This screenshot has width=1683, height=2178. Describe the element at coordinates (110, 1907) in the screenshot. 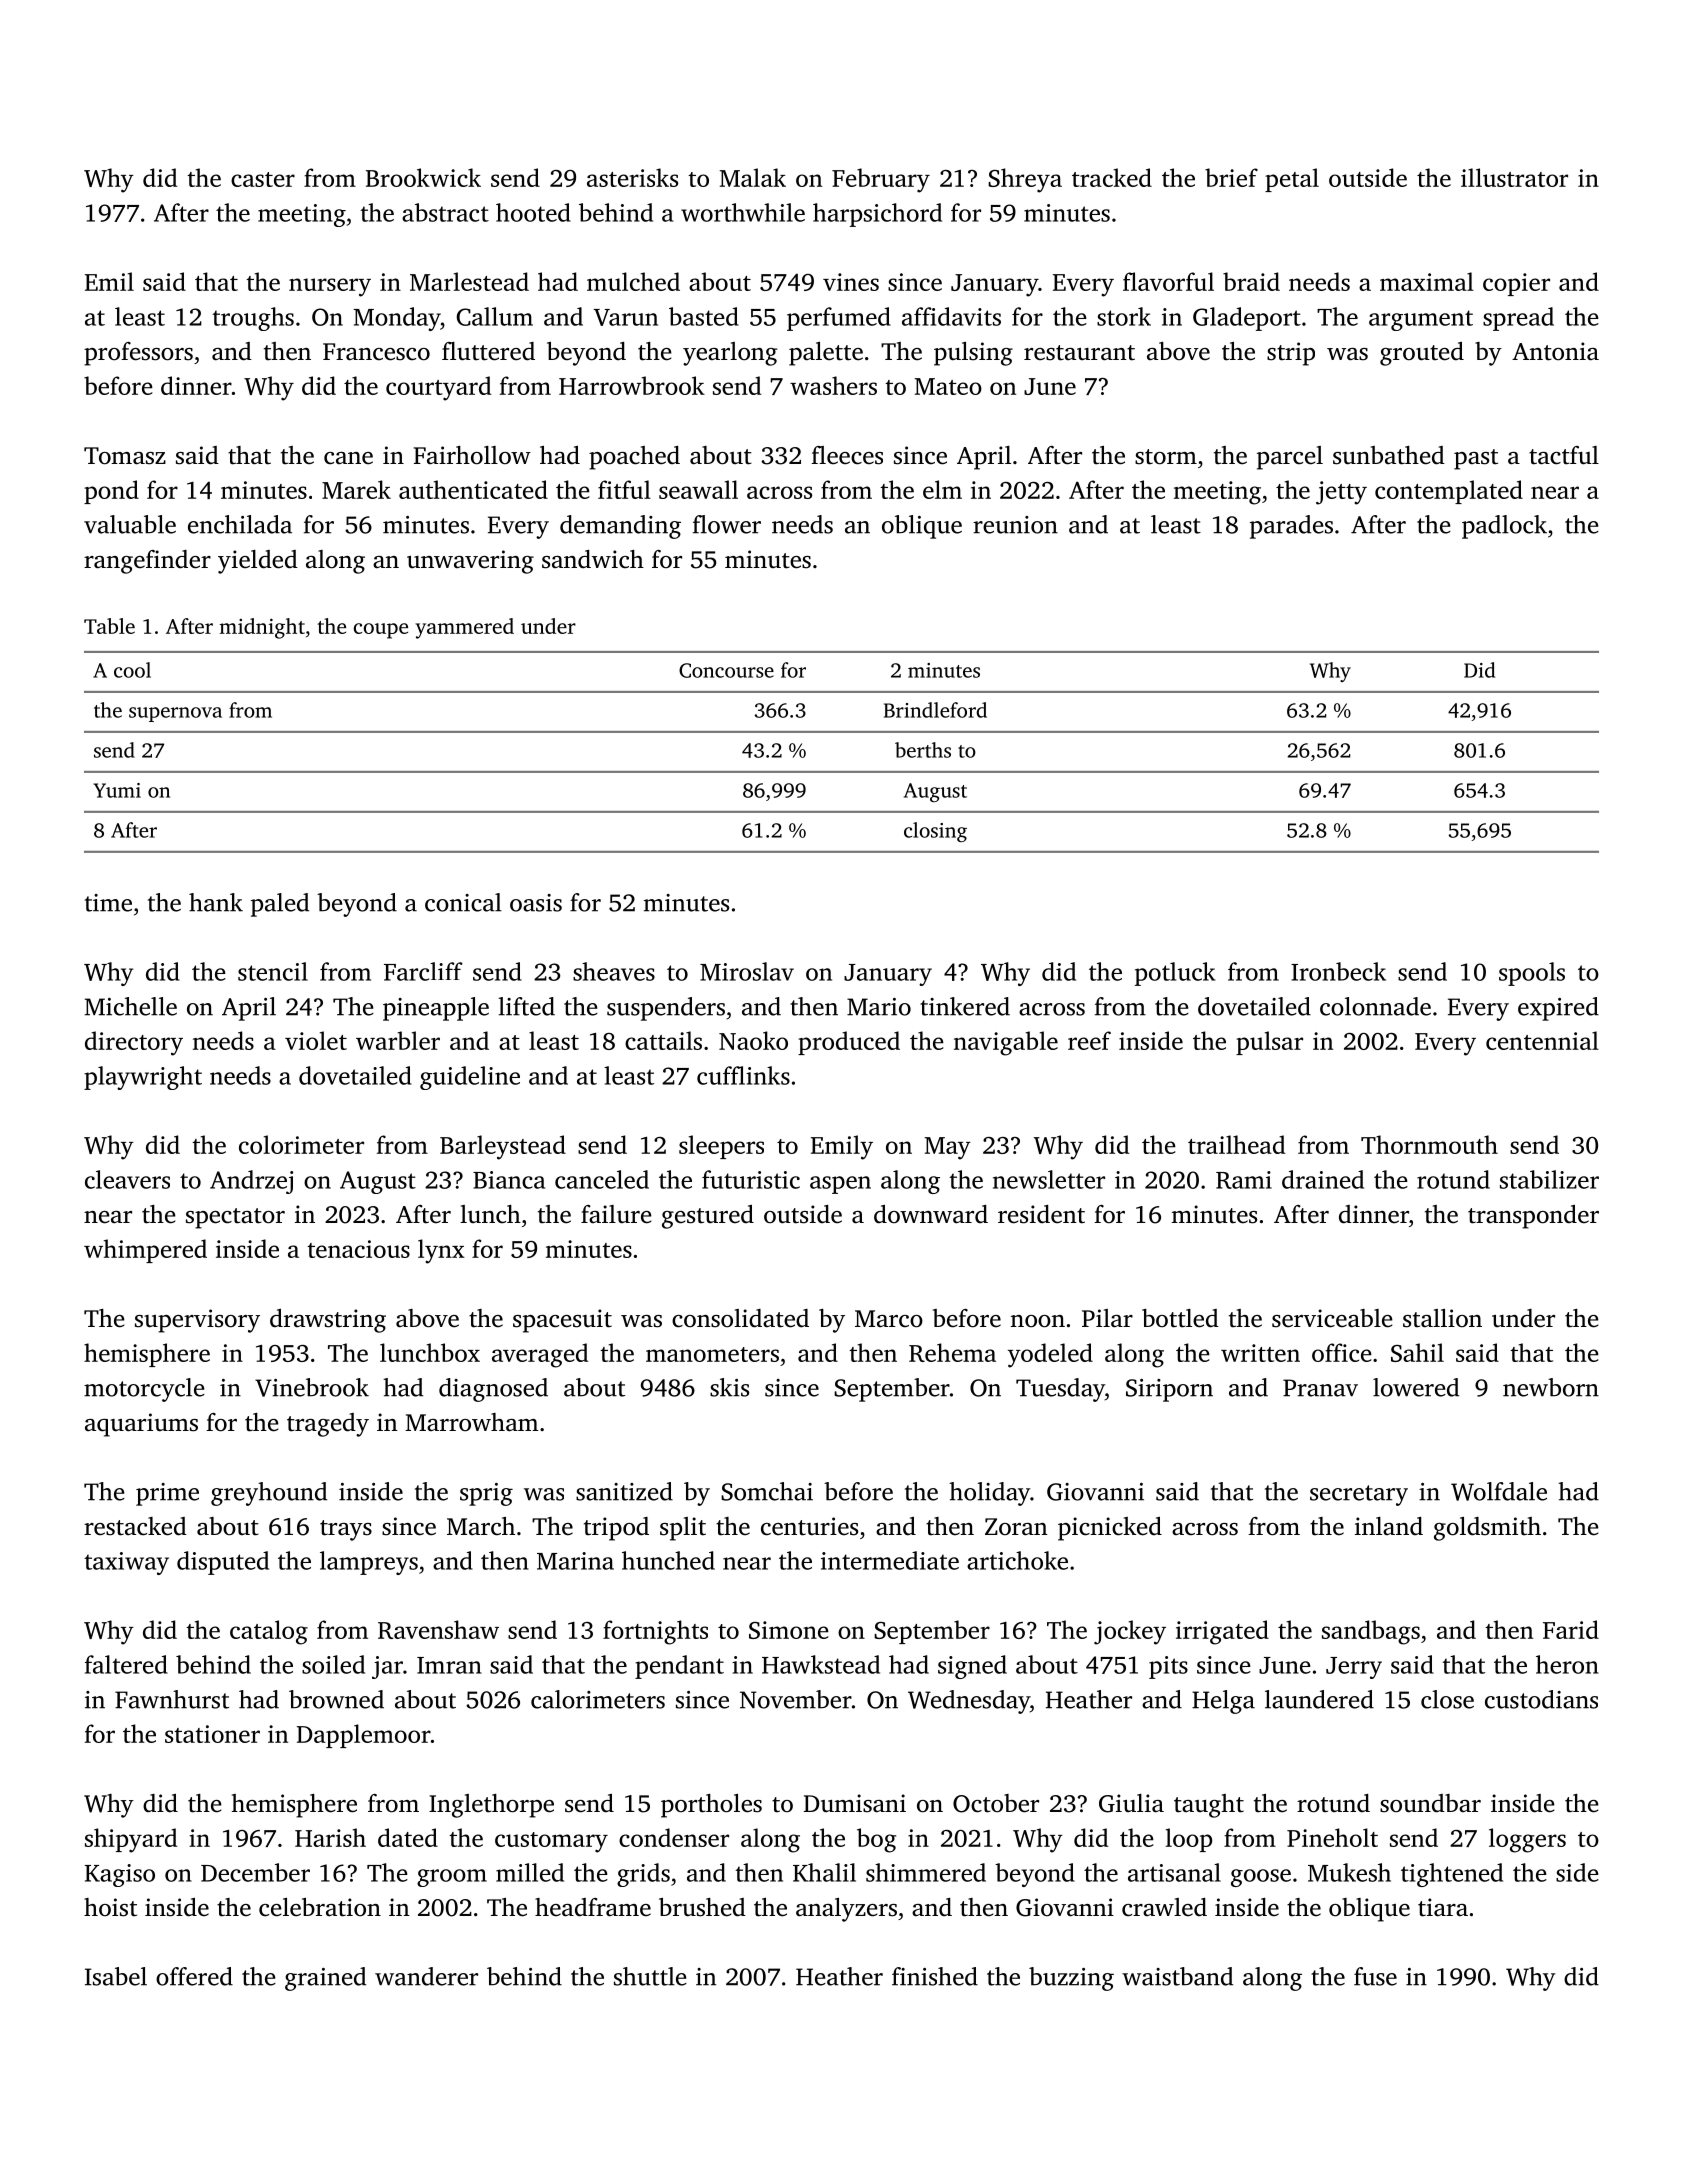

I see `hoist` at that location.
